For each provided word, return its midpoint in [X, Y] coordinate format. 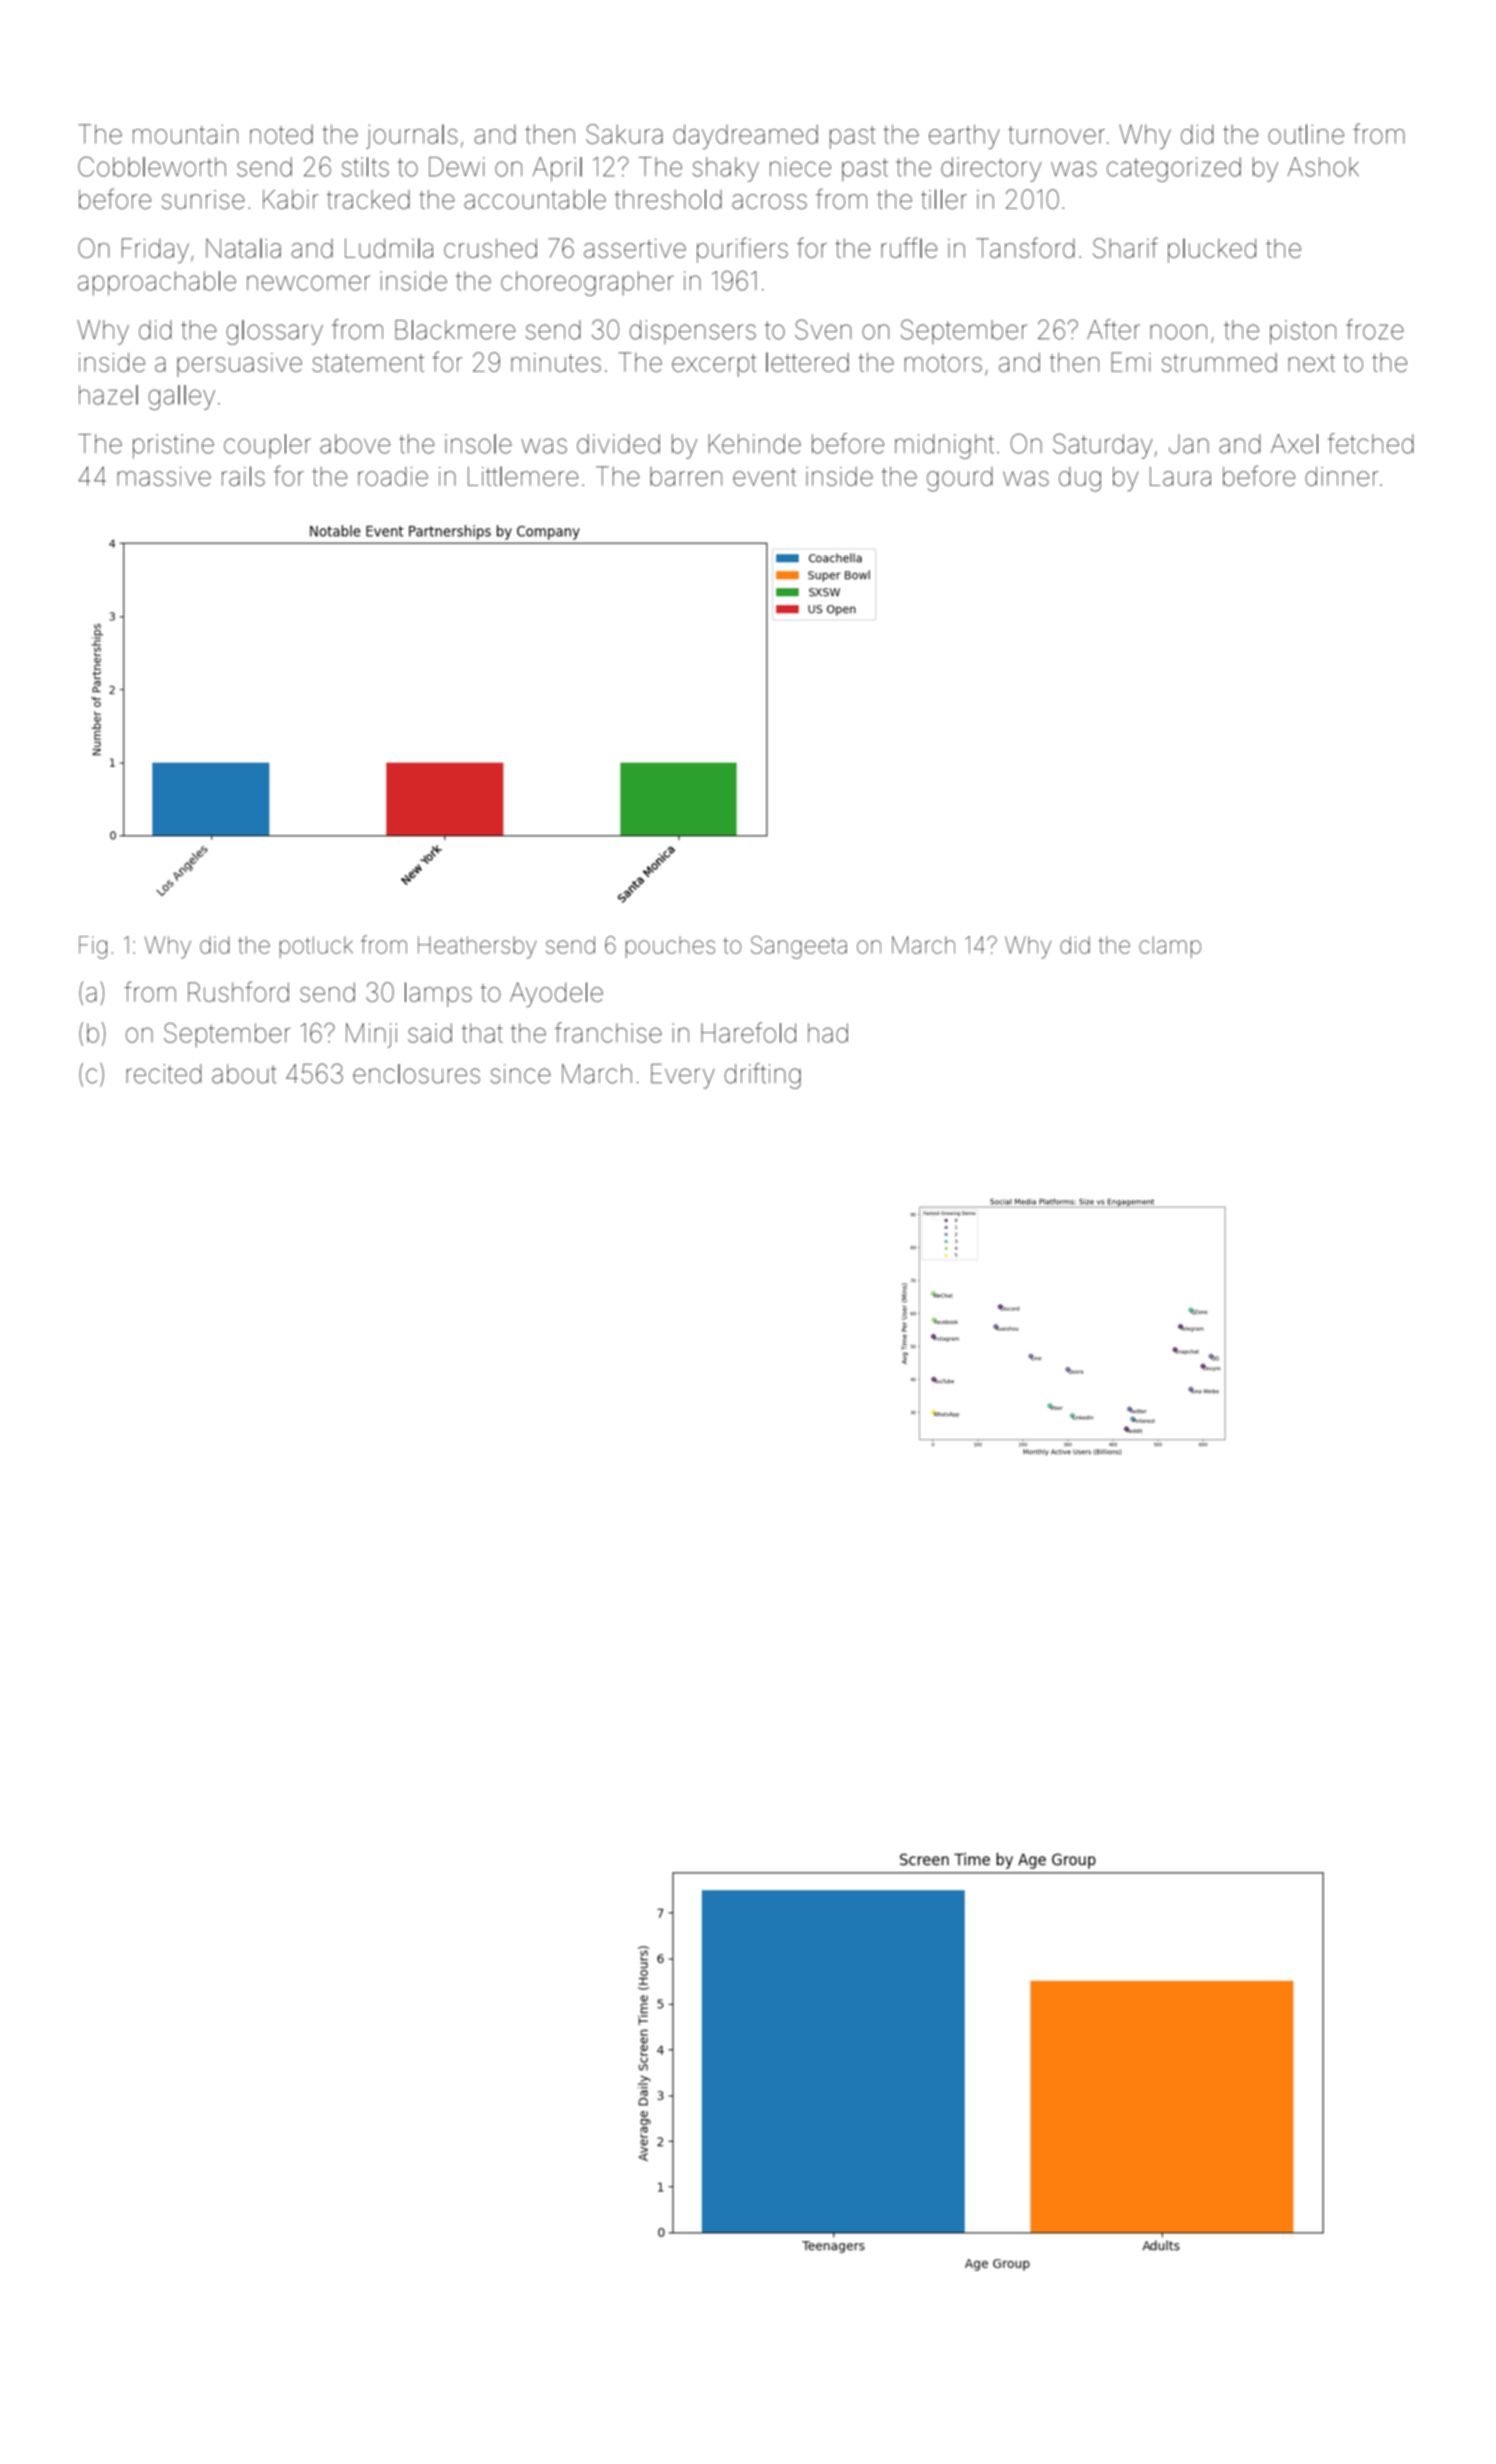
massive [164, 476]
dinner [1341, 476]
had [828, 1033]
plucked [1212, 250]
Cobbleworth [152, 166]
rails [243, 476]
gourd [960, 479]
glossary [274, 332]
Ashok [1323, 167]
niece [800, 167]
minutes [556, 362]
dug [1080, 479]
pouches [670, 947]
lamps [438, 994]
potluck [316, 947]
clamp [1170, 947]
